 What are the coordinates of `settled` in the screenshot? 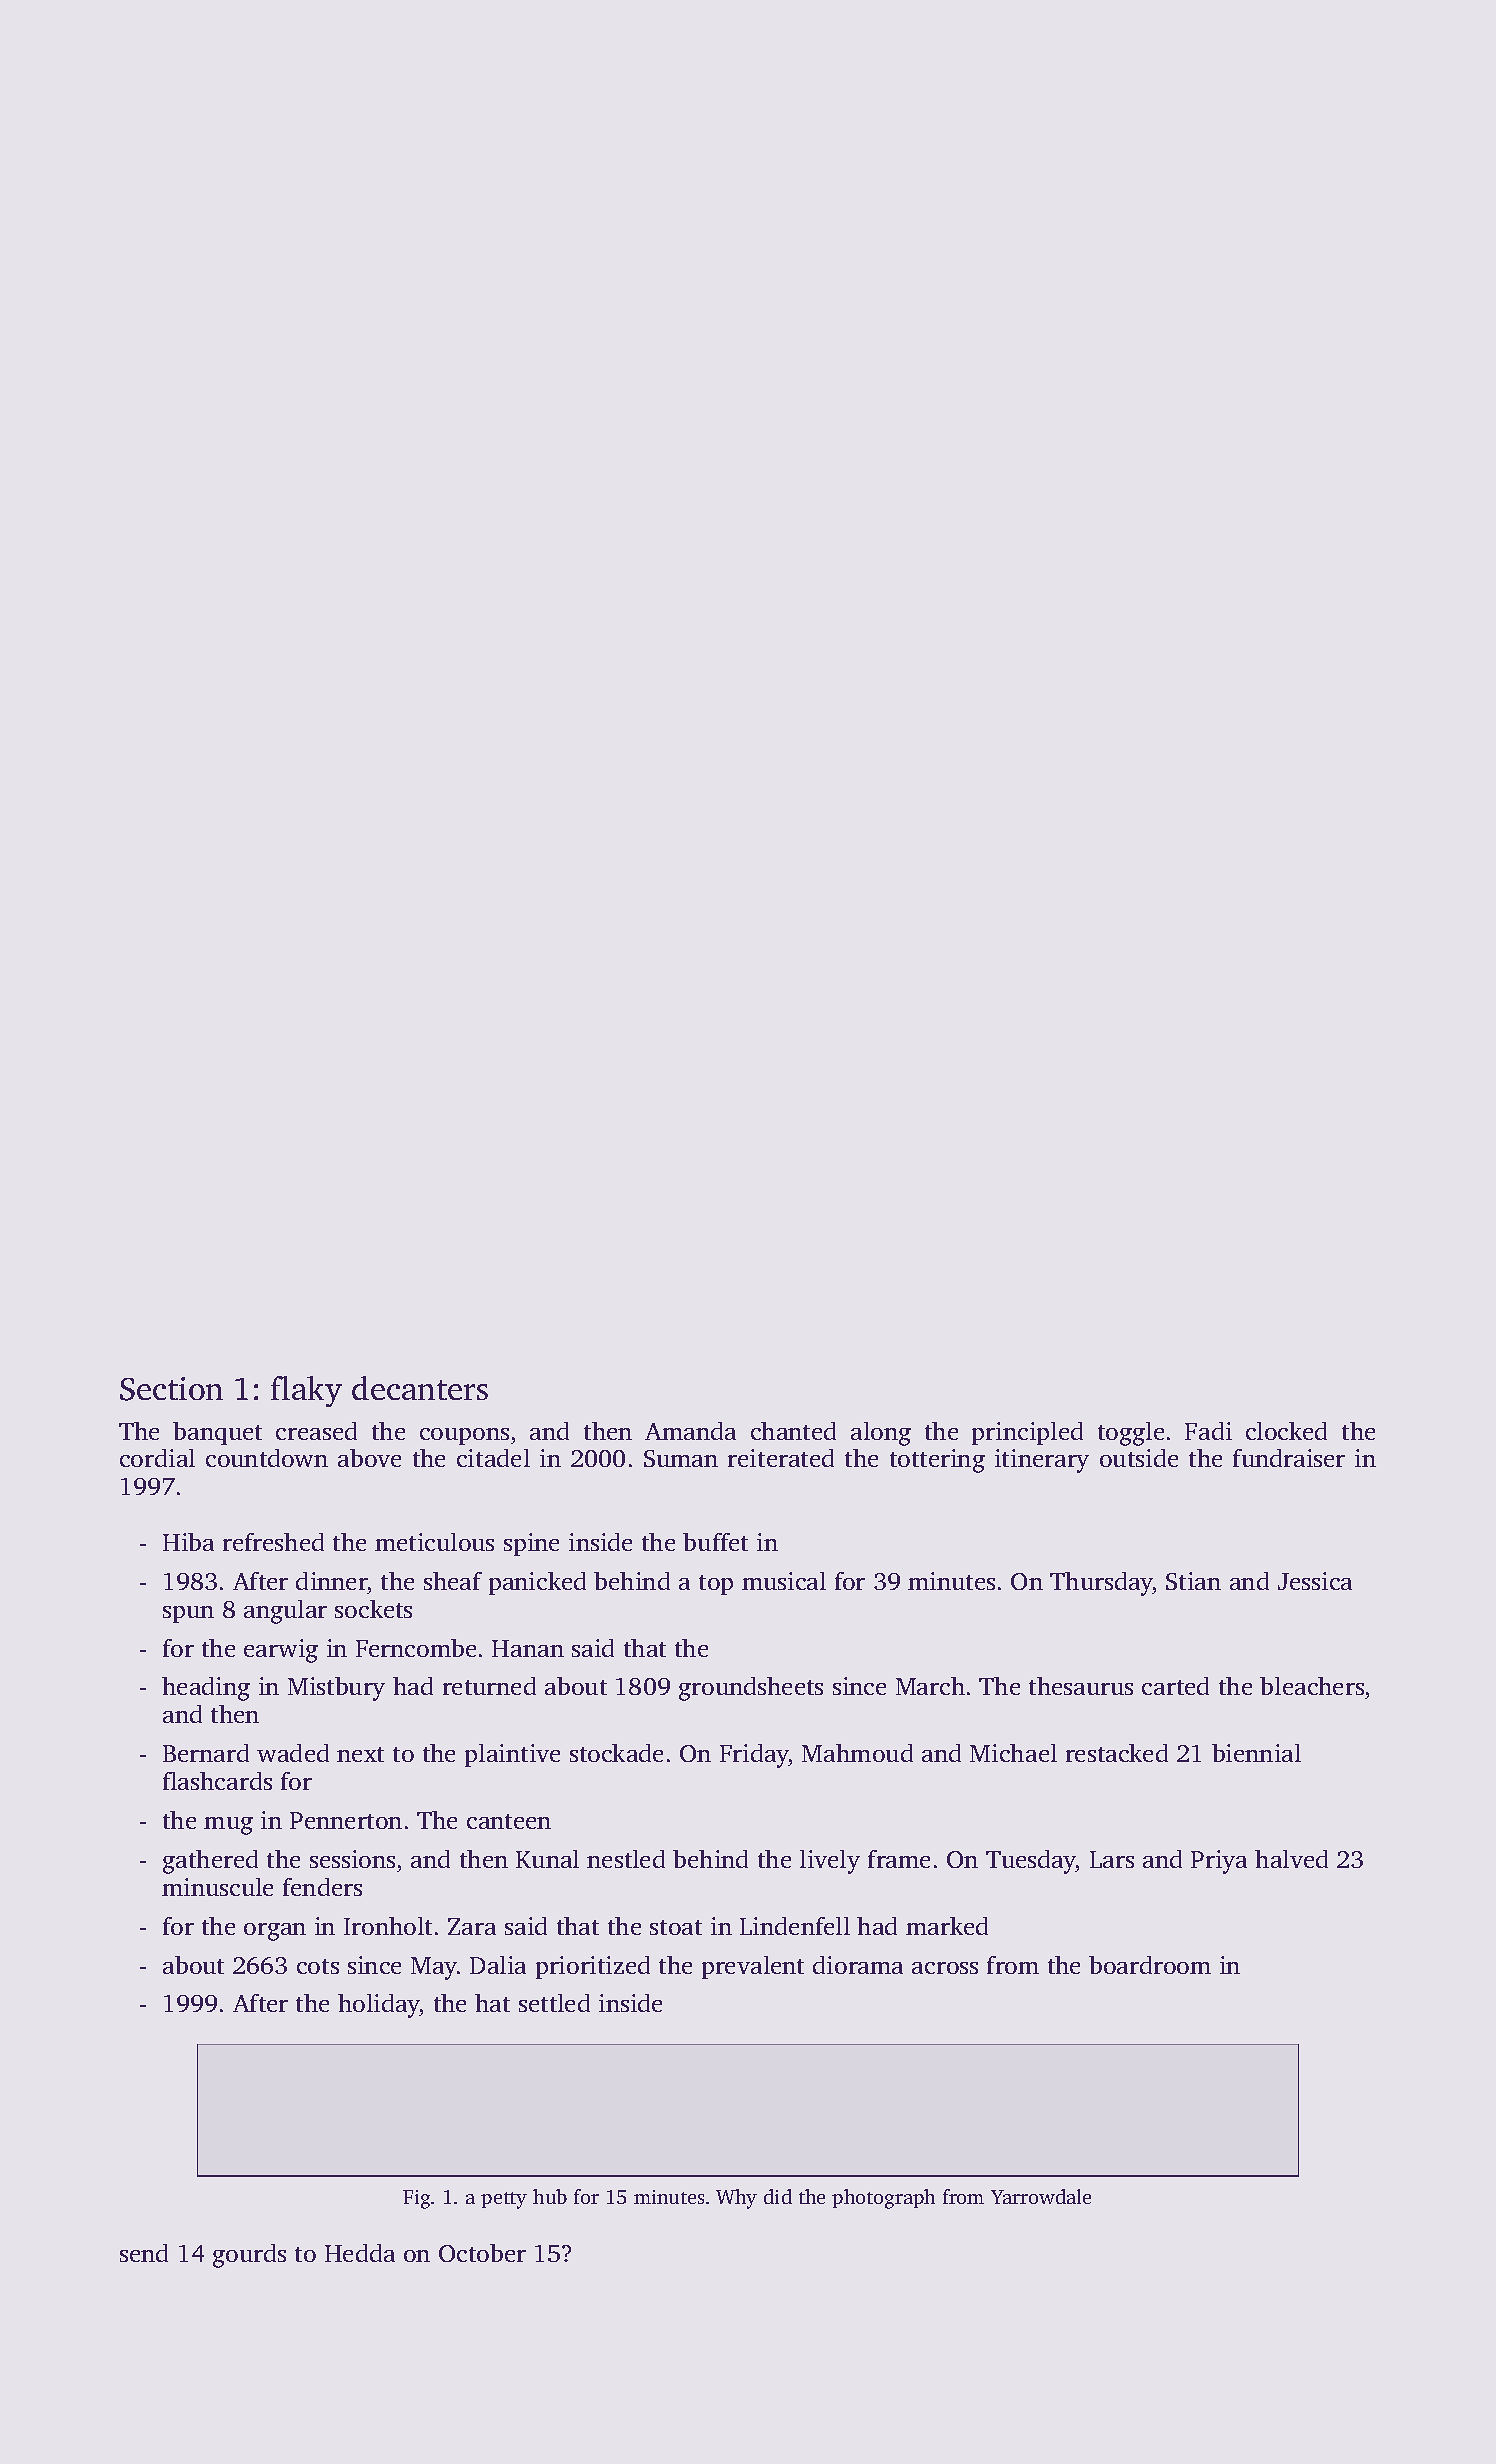 It's located at (554, 2003).
